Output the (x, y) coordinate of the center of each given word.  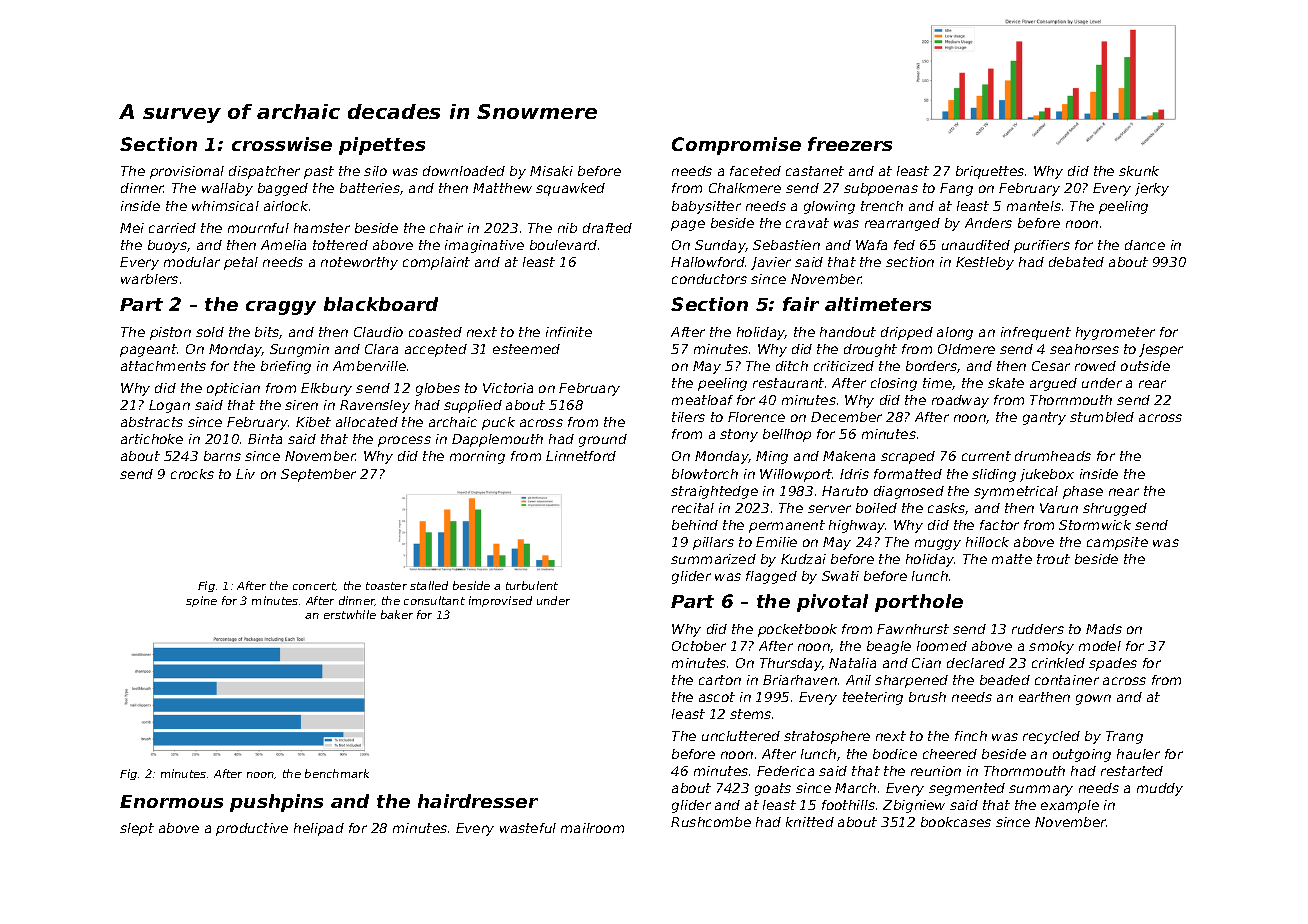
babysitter (706, 207)
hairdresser (478, 801)
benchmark (337, 773)
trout (1053, 559)
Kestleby (985, 263)
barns (222, 456)
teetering (873, 698)
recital (693, 508)
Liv (245, 474)
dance (1145, 245)
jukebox (1047, 475)
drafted (607, 228)
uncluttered (741, 736)
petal (241, 263)
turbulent (532, 585)
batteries (370, 188)
